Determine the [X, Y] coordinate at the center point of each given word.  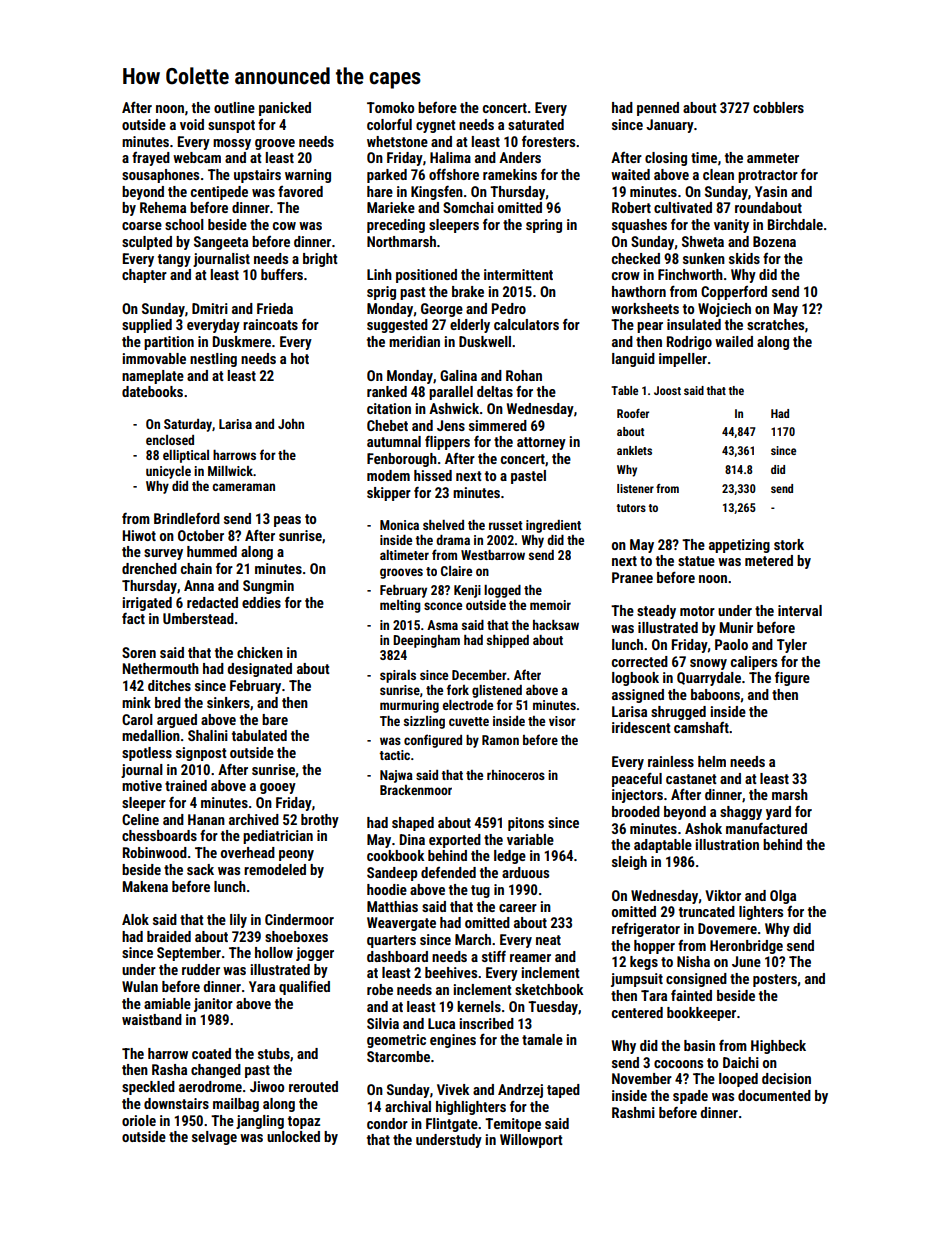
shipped [508, 641]
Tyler [792, 646]
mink [136, 702]
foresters [548, 141]
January [670, 126]
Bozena [774, 241]
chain [196, 568]
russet [506, 525]
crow [626, 276]
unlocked [293, 1136]
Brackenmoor [416, 790]
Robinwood [155, 852]
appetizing [739, 546]
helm [712, 761]
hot [300, 358]
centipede [219, 193]
